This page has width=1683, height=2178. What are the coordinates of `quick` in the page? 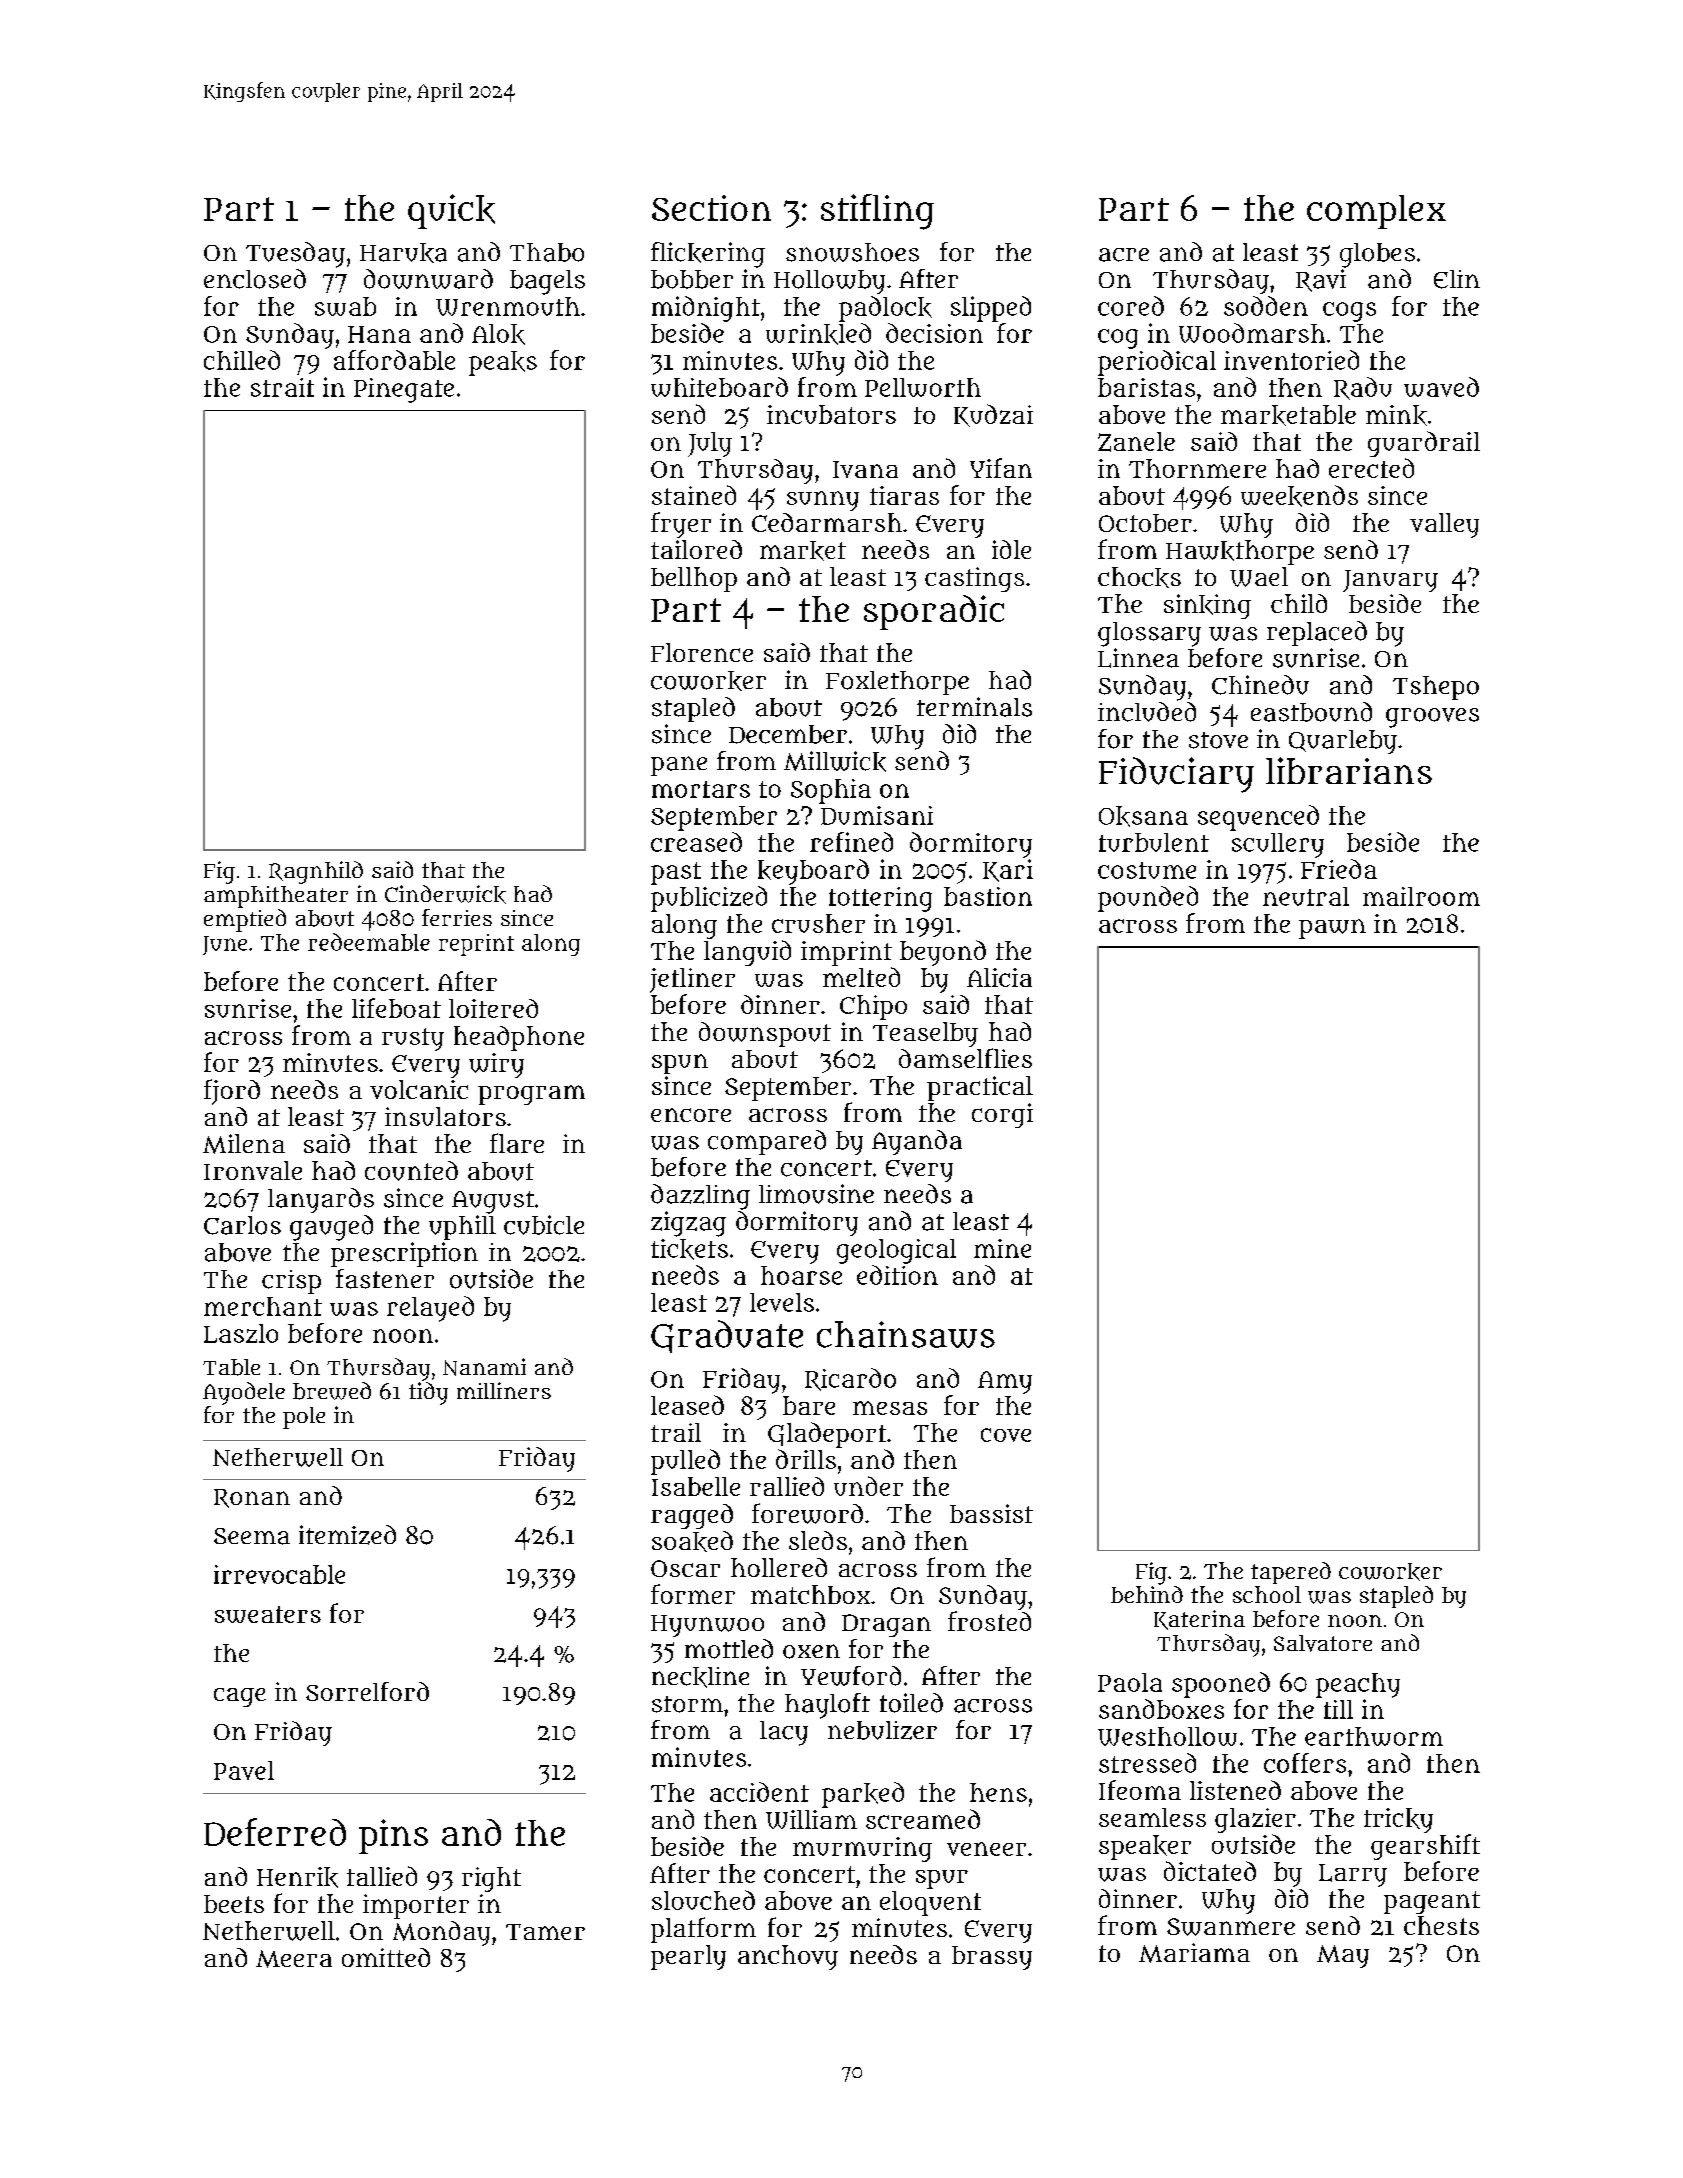 It's located at (451, 211).
